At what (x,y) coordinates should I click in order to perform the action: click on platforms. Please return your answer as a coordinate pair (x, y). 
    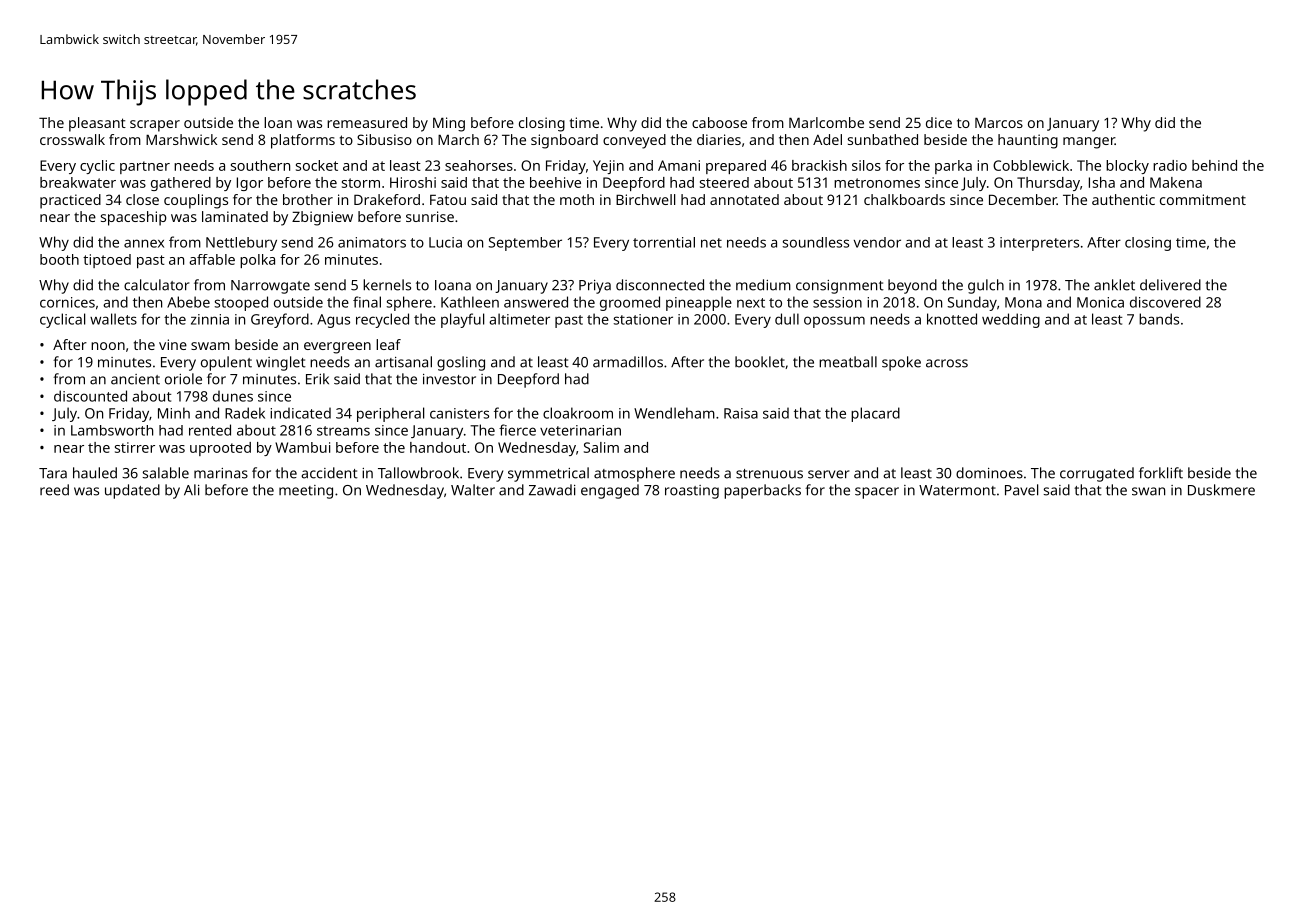
    Looking at the image, I should click on (303, 141).
